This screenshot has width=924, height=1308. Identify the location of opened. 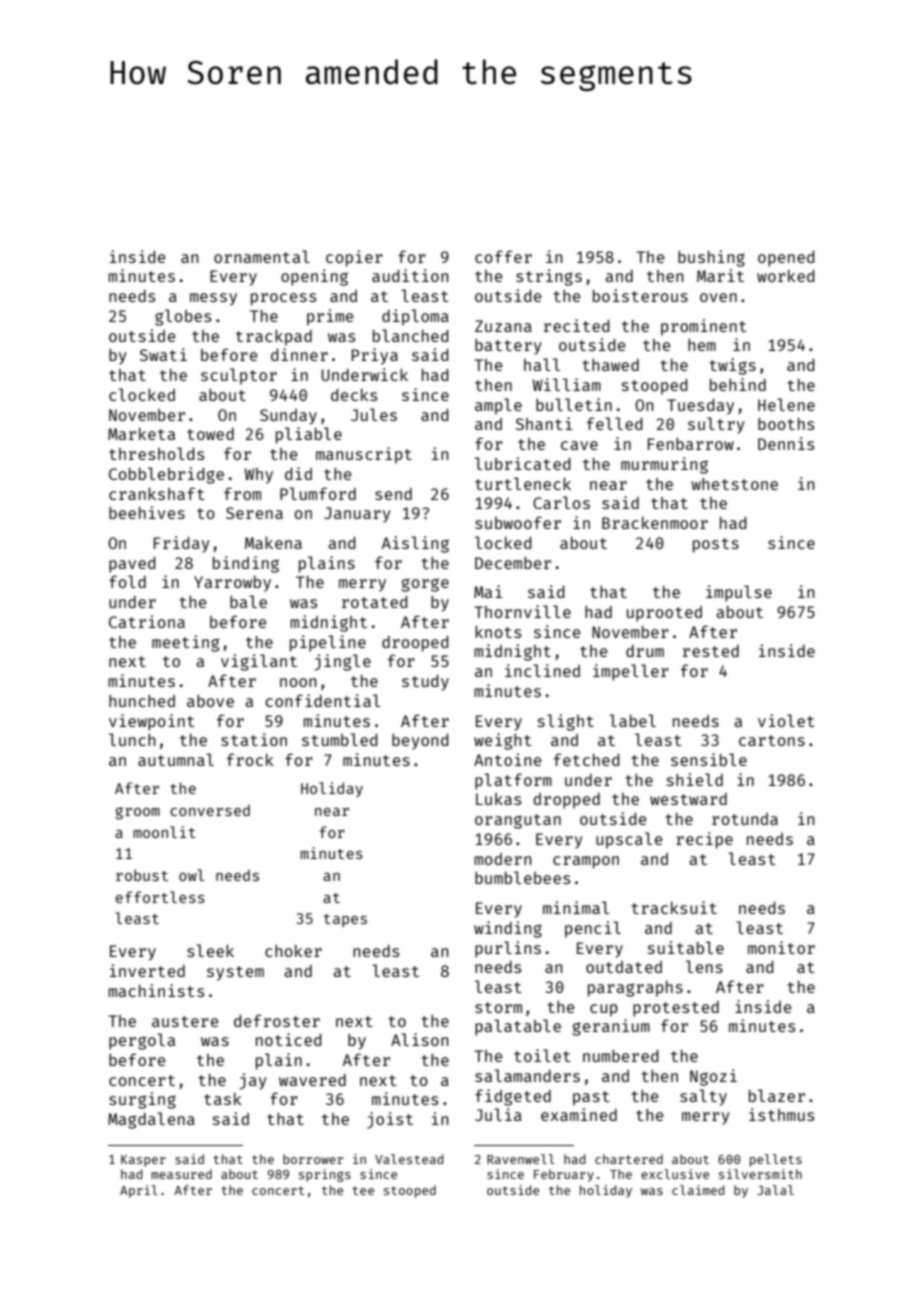
(786, 259).
